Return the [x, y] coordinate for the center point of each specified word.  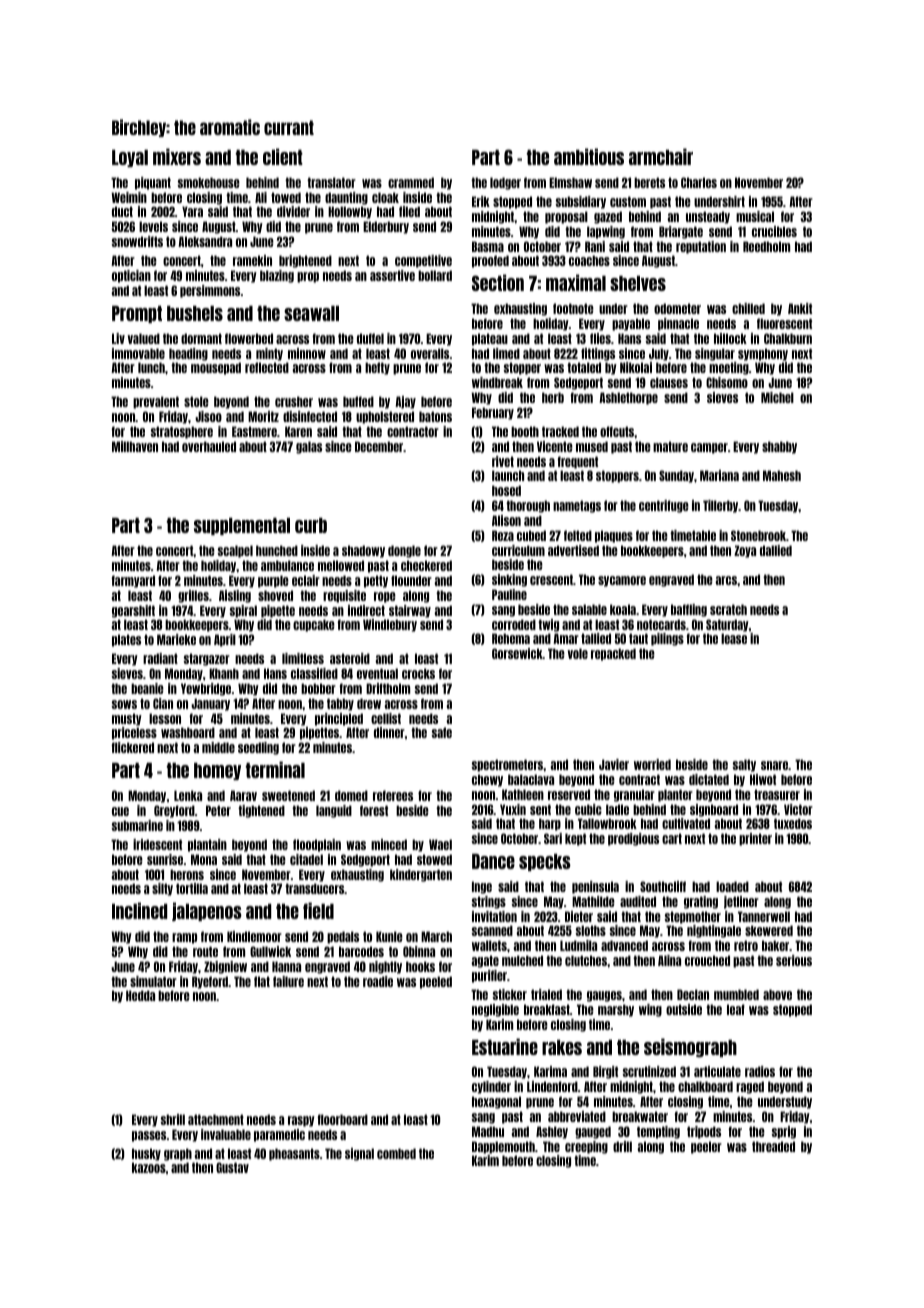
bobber [318, 688]
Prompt [137, 314]
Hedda [140, 995]
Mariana [719, 475]
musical [755, 216]
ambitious [589, 156]
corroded [514, 624]
